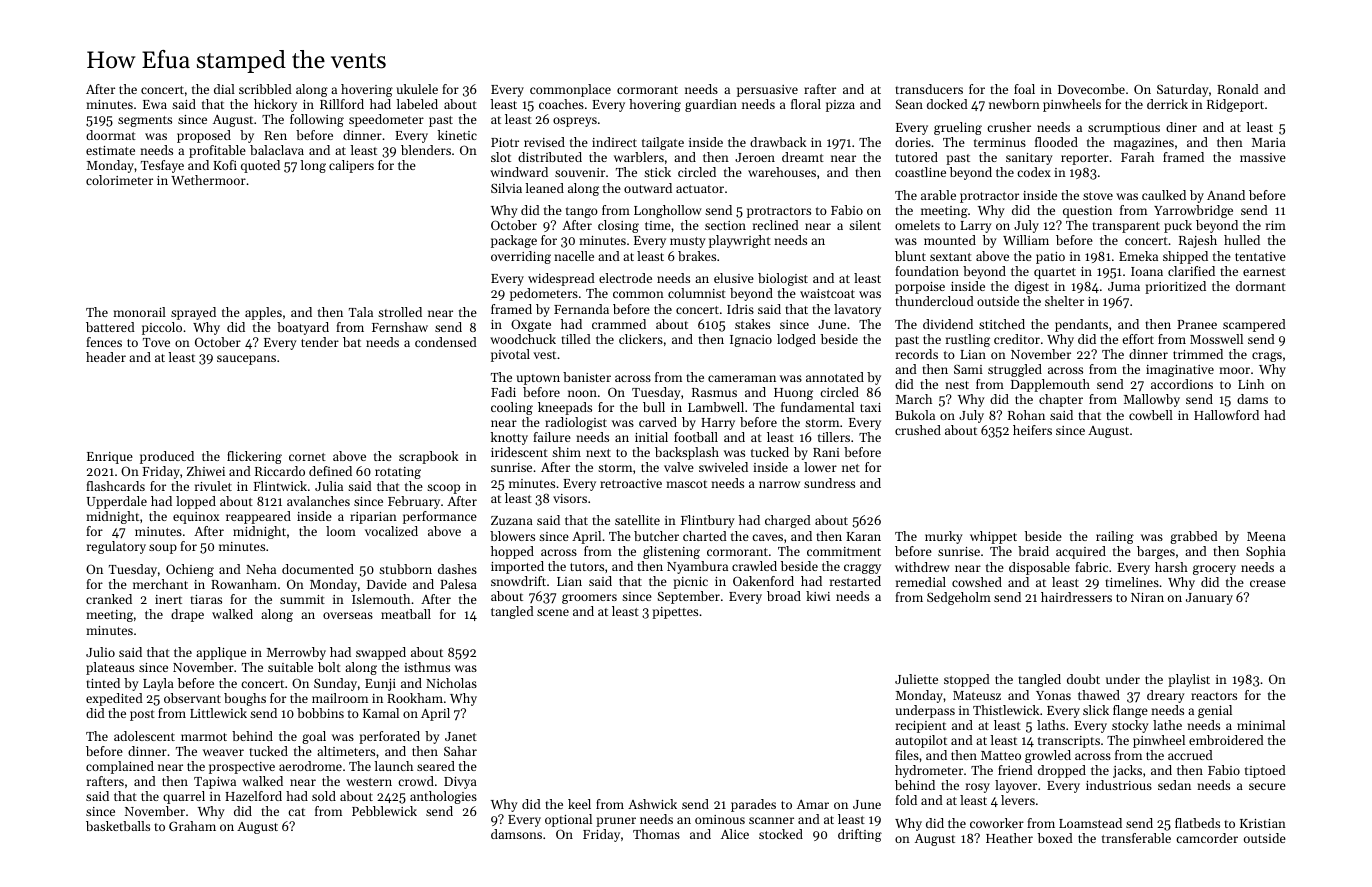  I want to click on tiaras, so click(206, 599).
